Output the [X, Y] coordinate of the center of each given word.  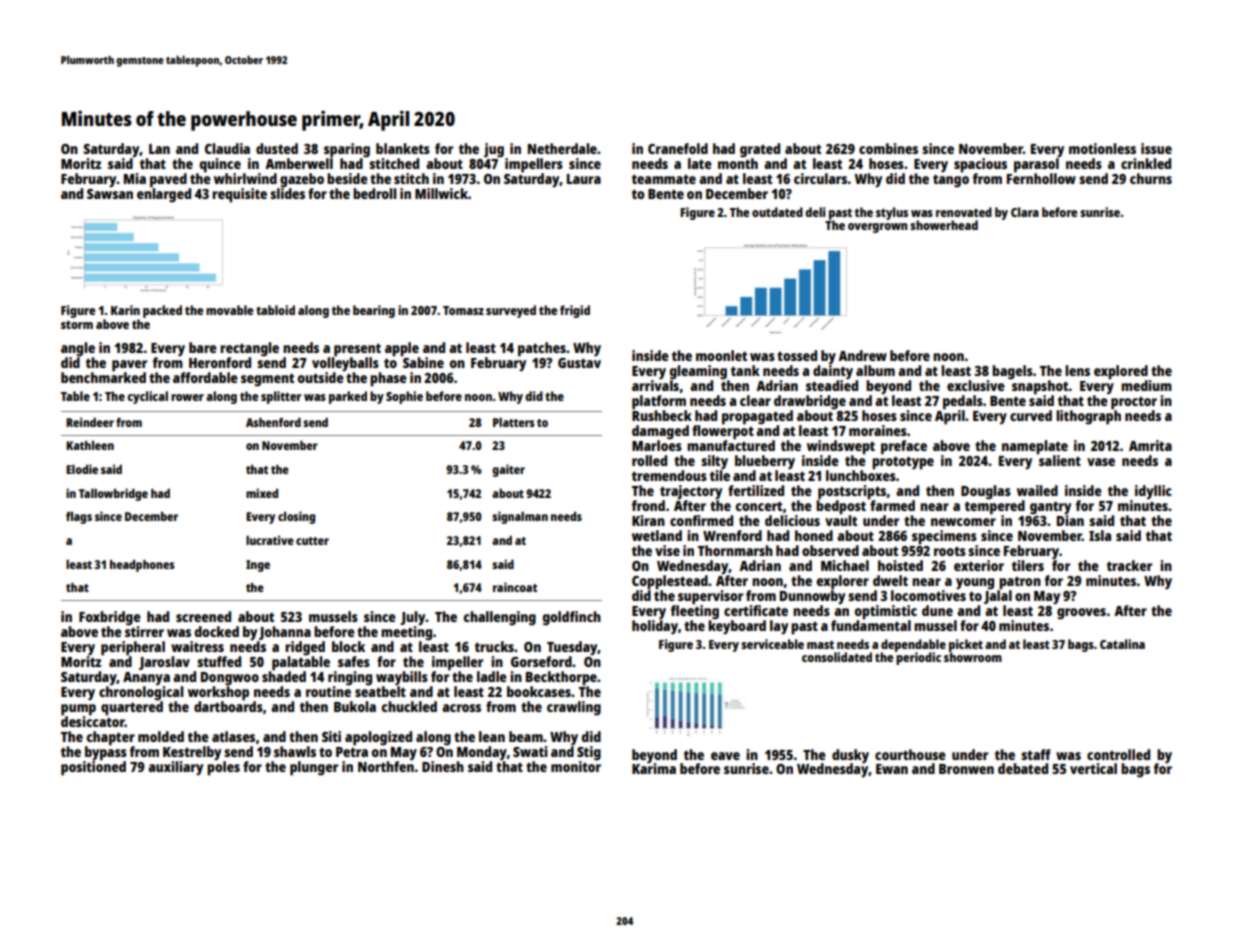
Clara [1025, 212]
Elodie [82, 469]
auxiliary [175, 768]
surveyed [511, 311]
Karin [125, 310]
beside [347, 178]
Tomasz [463, 310]
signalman [520, 517]
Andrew [862, 355]
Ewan [892, 769]
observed [830, 550]
